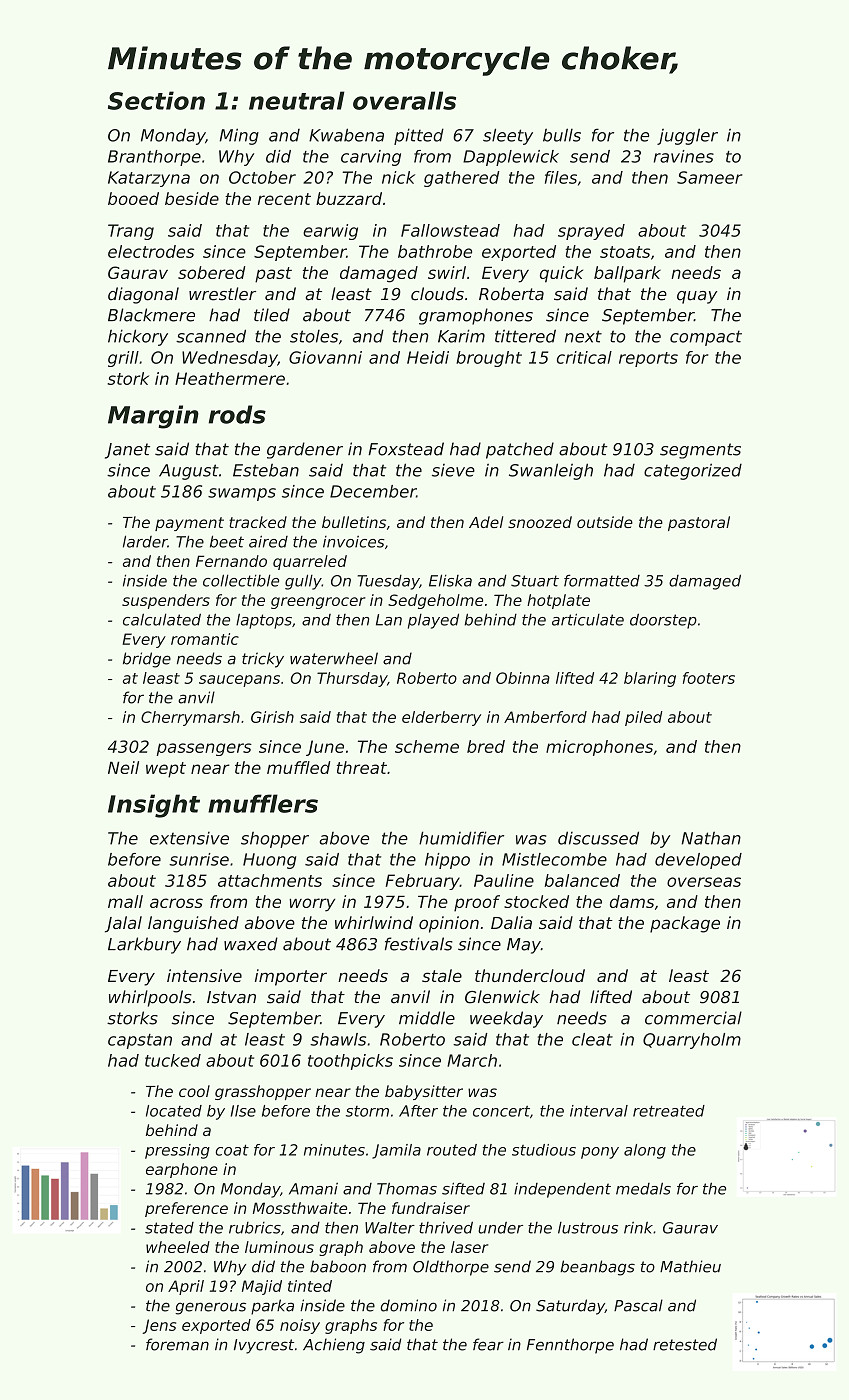 This image has height=1400, width=849. Describe the element at coordinates (334, 658) in the image. I see `waterwheel` at that location.
